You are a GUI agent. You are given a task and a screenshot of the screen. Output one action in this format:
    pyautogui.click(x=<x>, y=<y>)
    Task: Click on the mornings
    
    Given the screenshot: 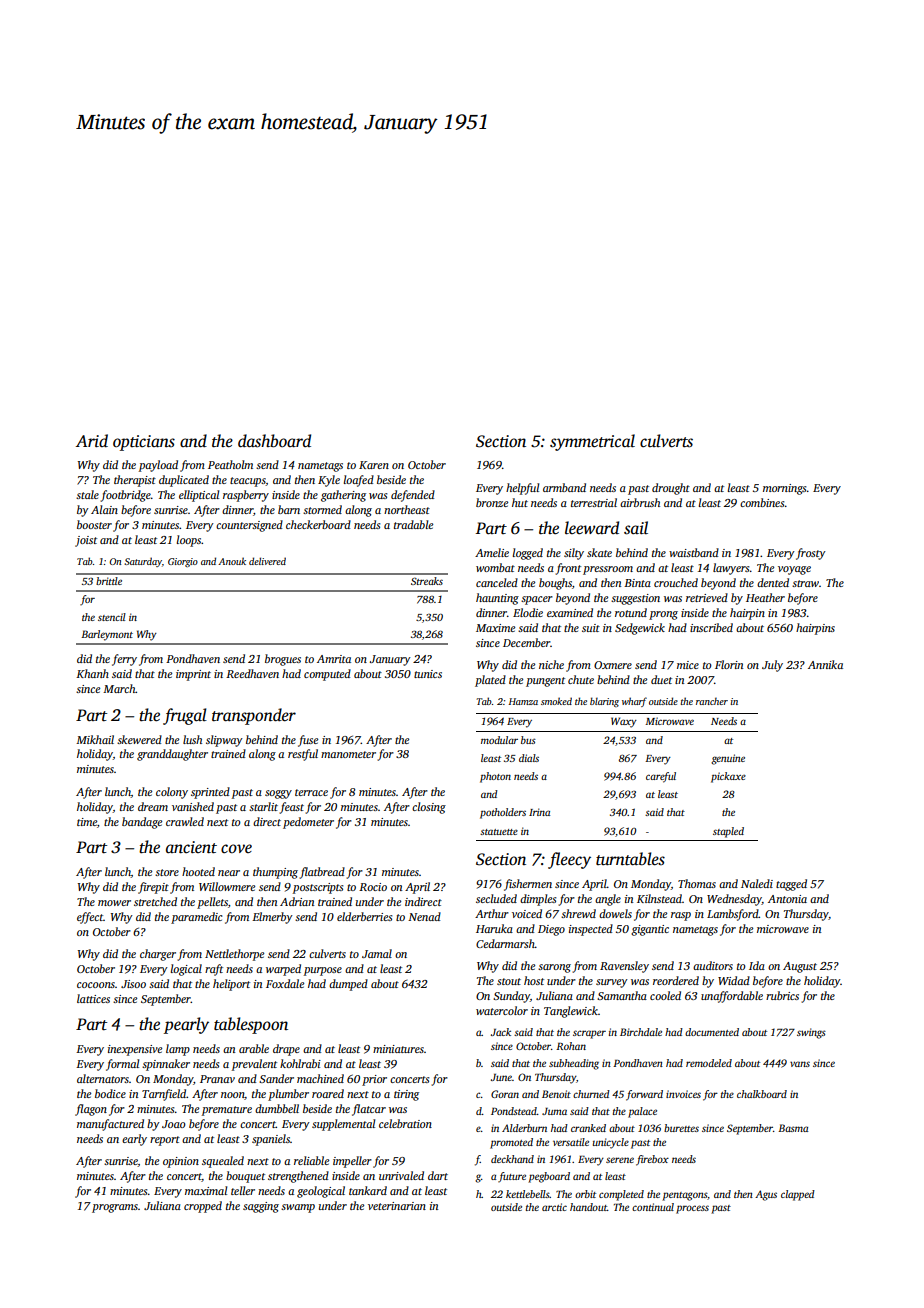 What is the action you would take?
    pyautogui.click(x=784, y=489)
